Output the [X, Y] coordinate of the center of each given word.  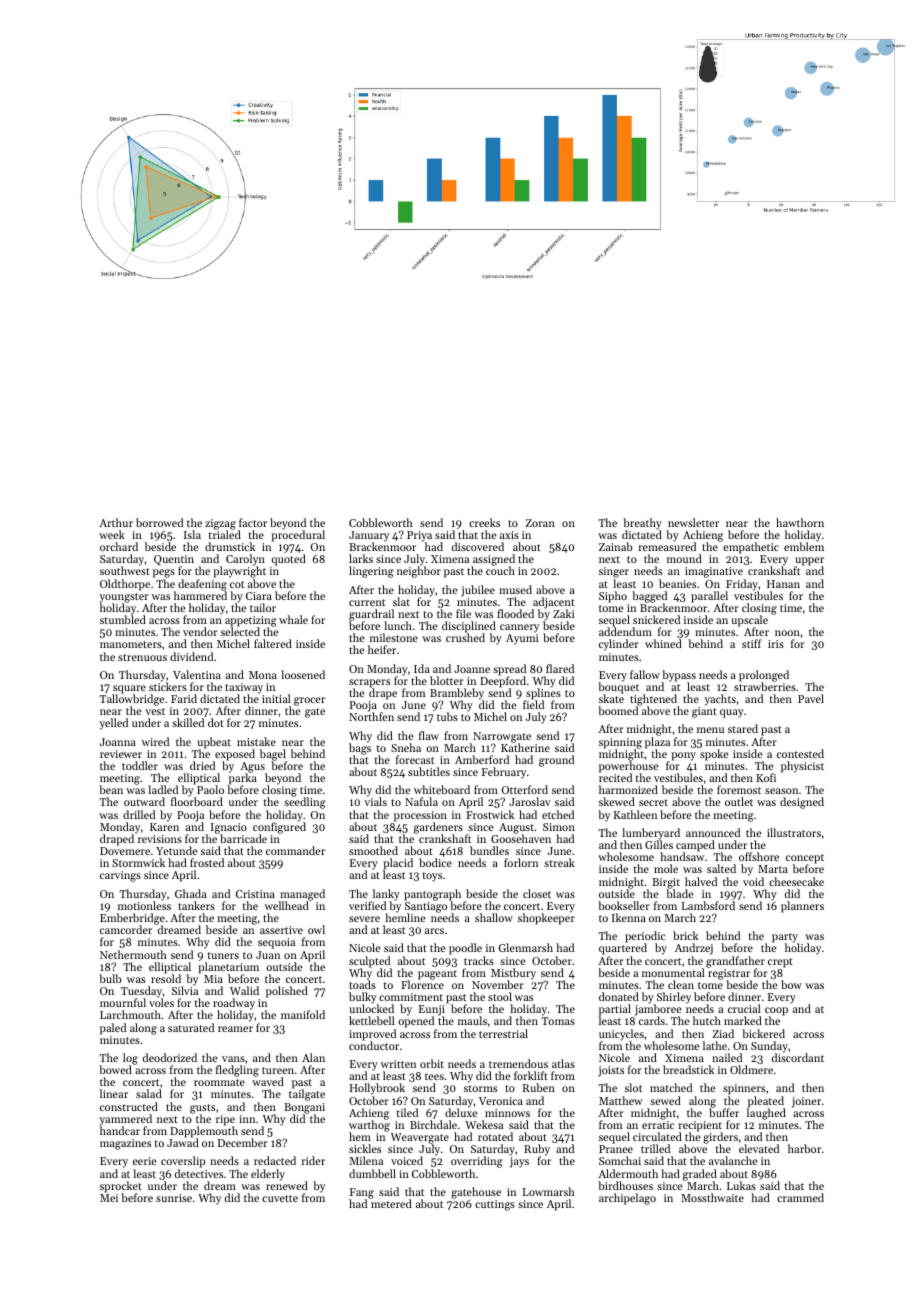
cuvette [280, 1198]
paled [113, 1029]
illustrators [794, 832]
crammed [800, 1197]
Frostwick [490, 814]
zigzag [220, 524]
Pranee [616, 1149]
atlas [563, 1063]
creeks [484, 522]
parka [242, 780]
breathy [642, 524]
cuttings [495, 1205]
